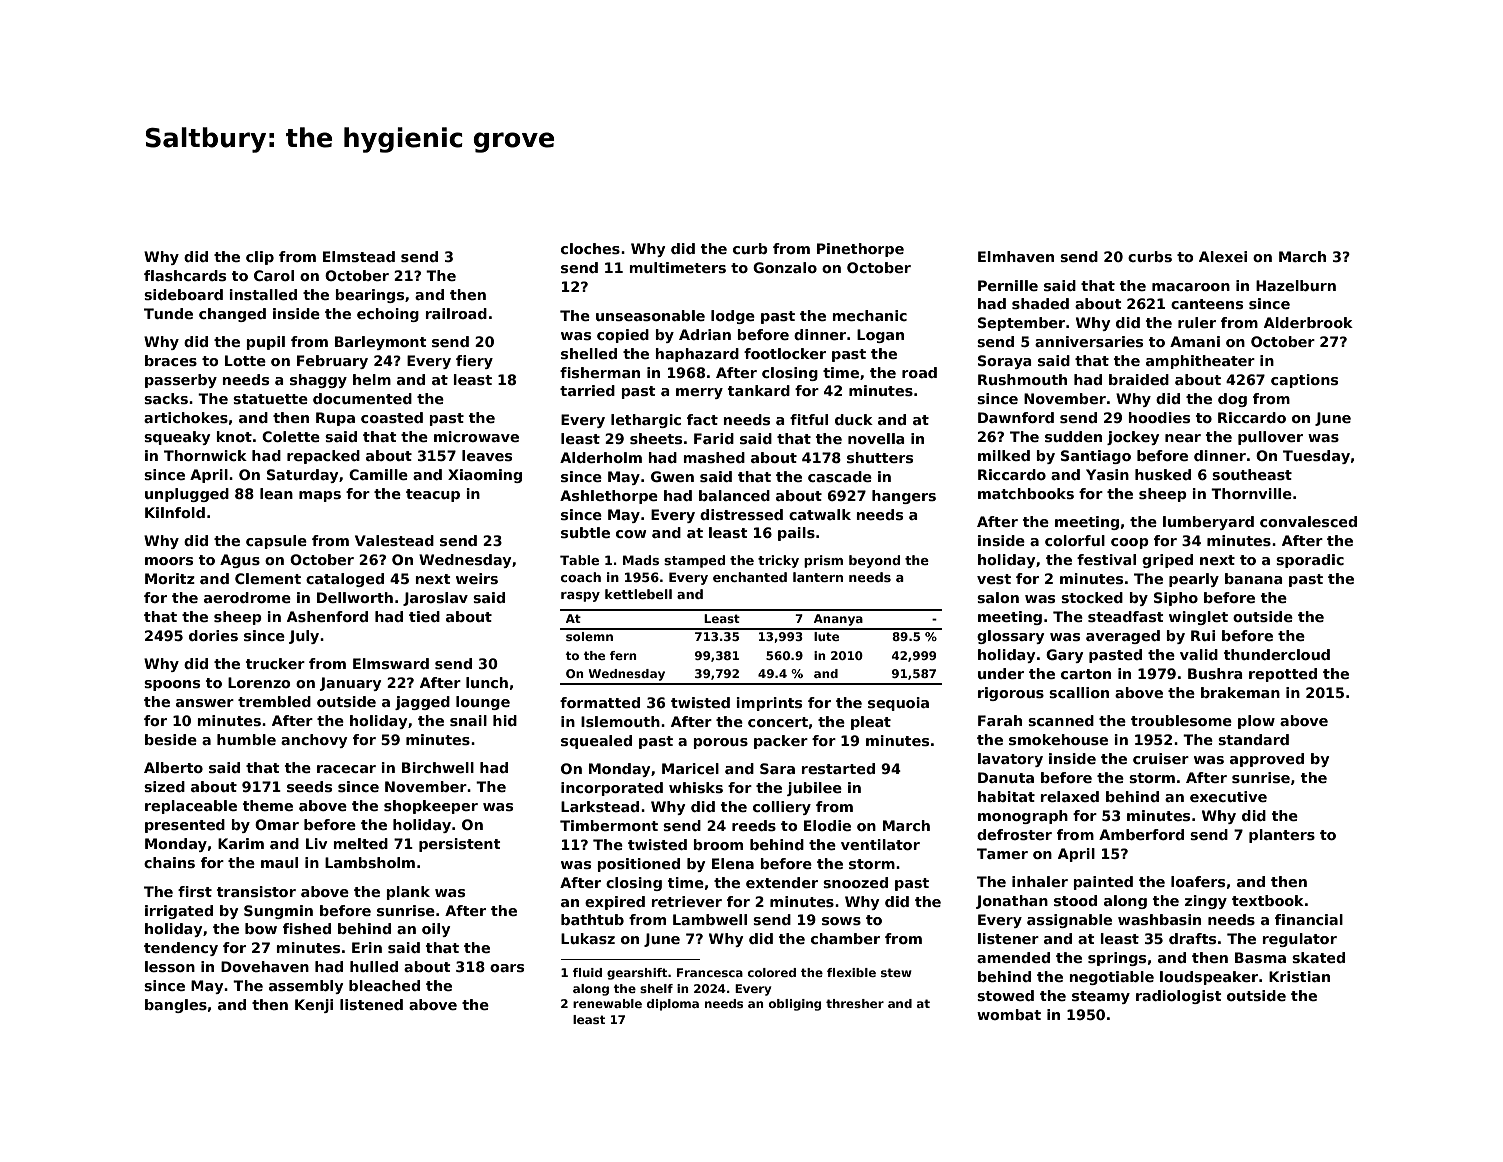  Describe the element at coordinates (612, 789) in the screenshot. I see `incorporated` at that location.
